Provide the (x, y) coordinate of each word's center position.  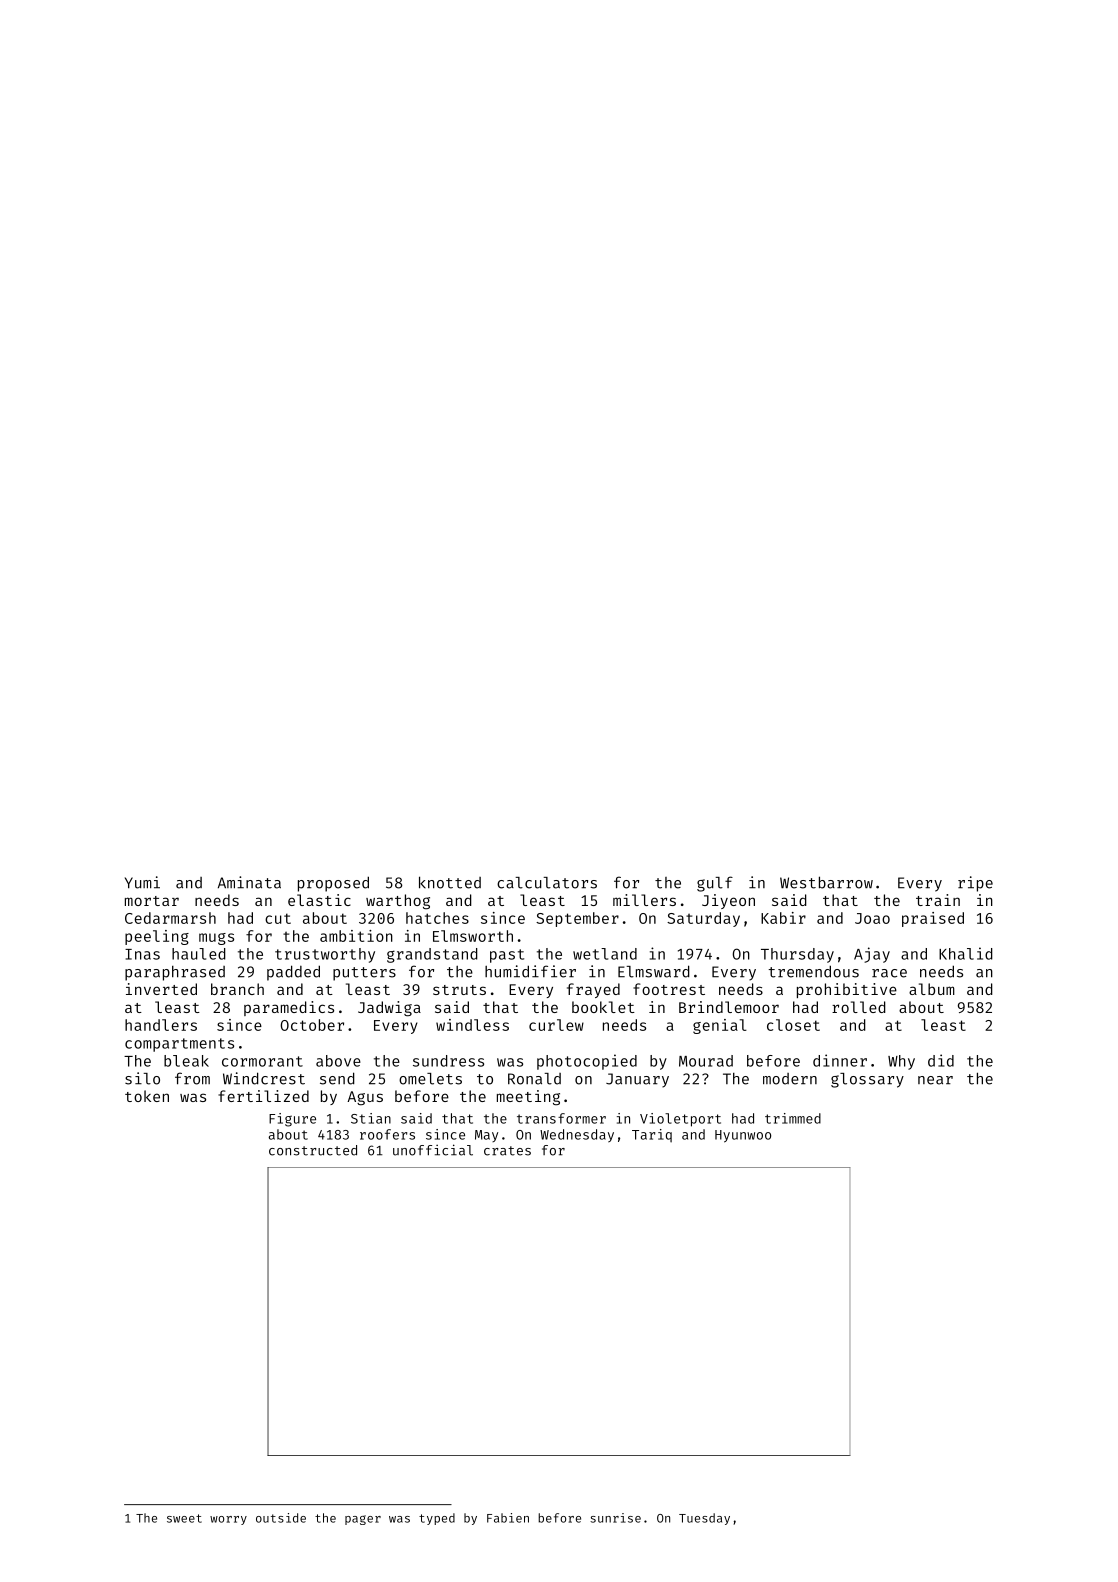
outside (281, 1518)
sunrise (615, 1518)
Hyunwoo (743, 1136)
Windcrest (264, 1078)
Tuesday (704, 1519)
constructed (313, 1150)
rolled (859, 1007)
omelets (430, 1079)
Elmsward (654, 971)
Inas (142, 954)
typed (437, 1519)
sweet (184, 1518)
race (889, 973)
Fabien (508, 1518)
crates (507, 1151)
